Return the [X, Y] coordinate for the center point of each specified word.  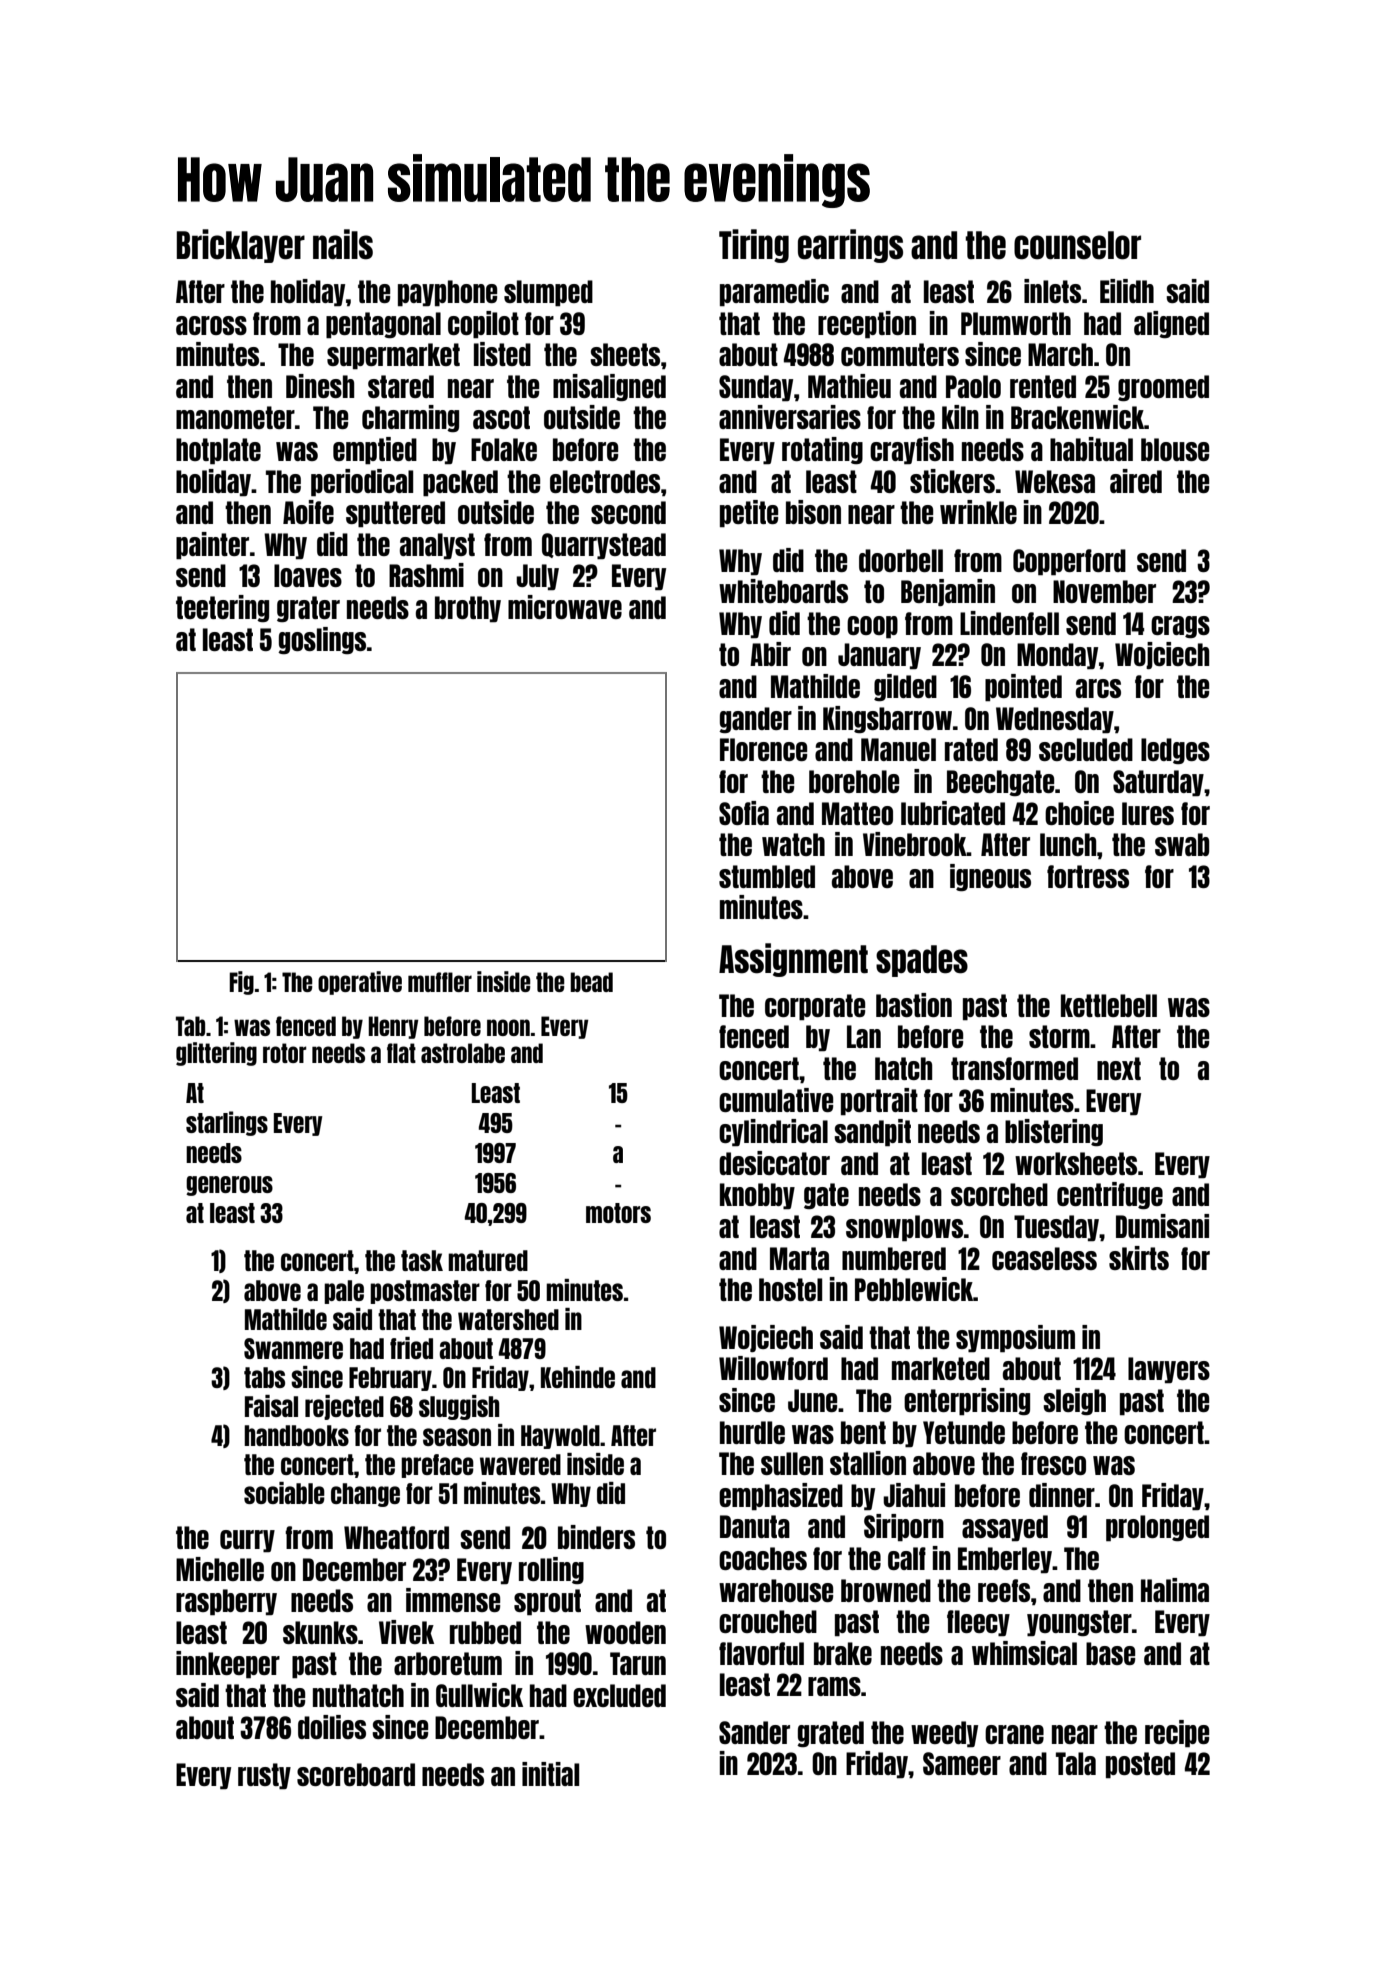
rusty [264, 1776]
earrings [850, 246]
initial [550, 1774]
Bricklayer [241, 246]
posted [1140, 1765]
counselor [1077, 245]
